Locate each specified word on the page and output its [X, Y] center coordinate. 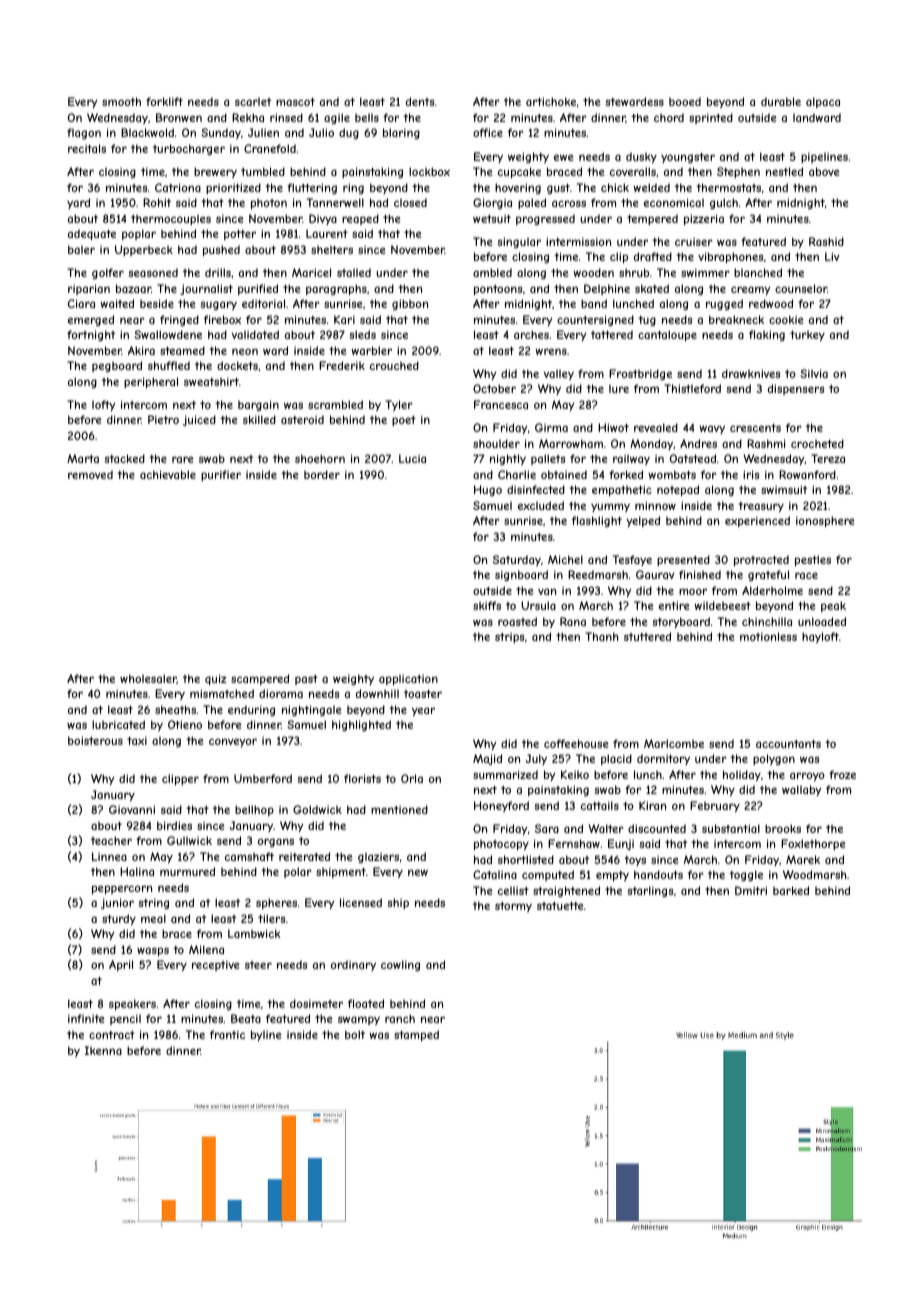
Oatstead [693, 458]
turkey [807, 336]
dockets [237, 365]
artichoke [551, 101]
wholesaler [148, 679]
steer [258, 965]
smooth [121, 101]
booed [685, 101]
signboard [521, 575]
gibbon [410, 304]
